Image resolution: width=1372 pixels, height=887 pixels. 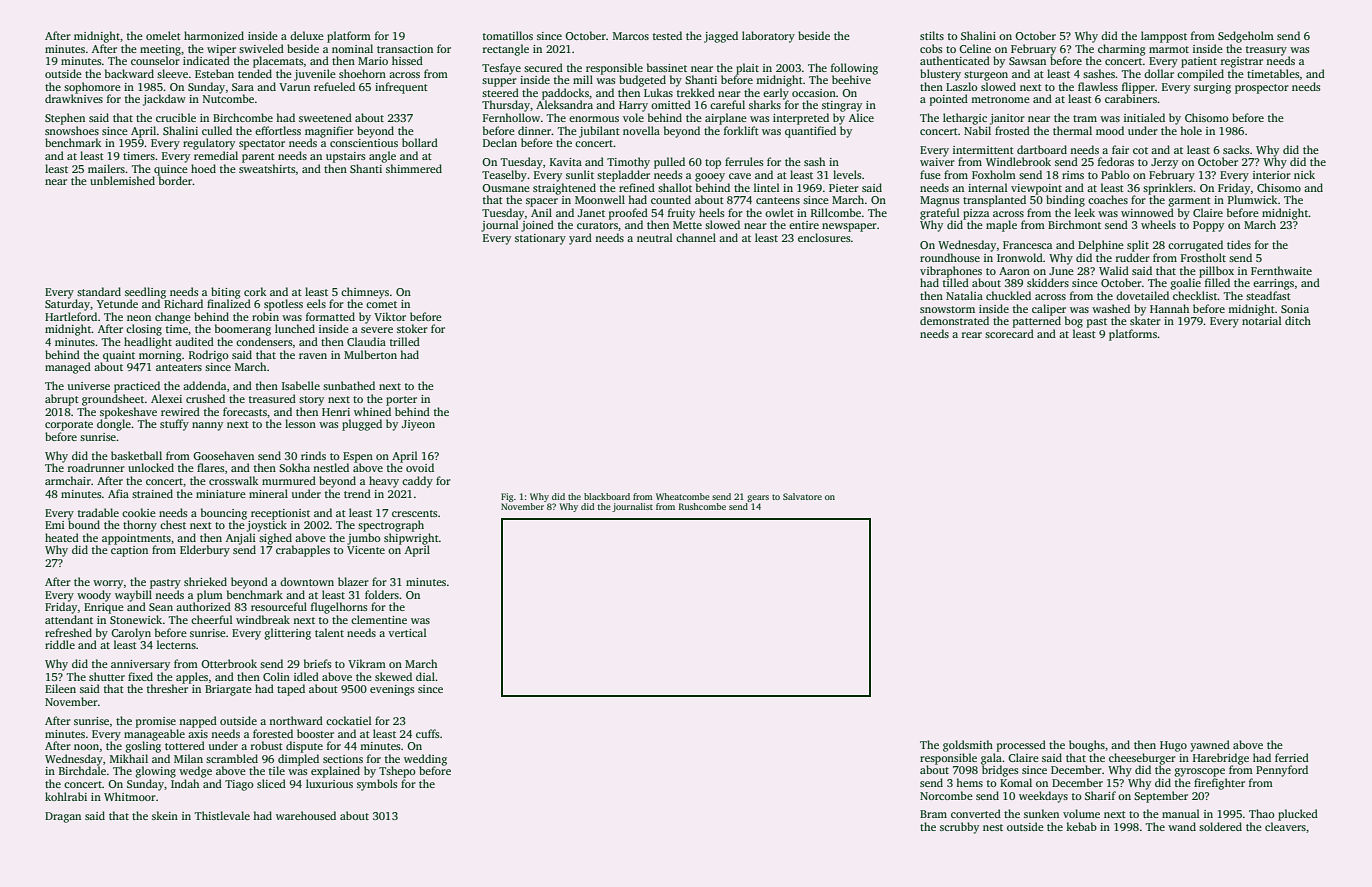 I want to click on sacks, so click(x=1236, y=149).
